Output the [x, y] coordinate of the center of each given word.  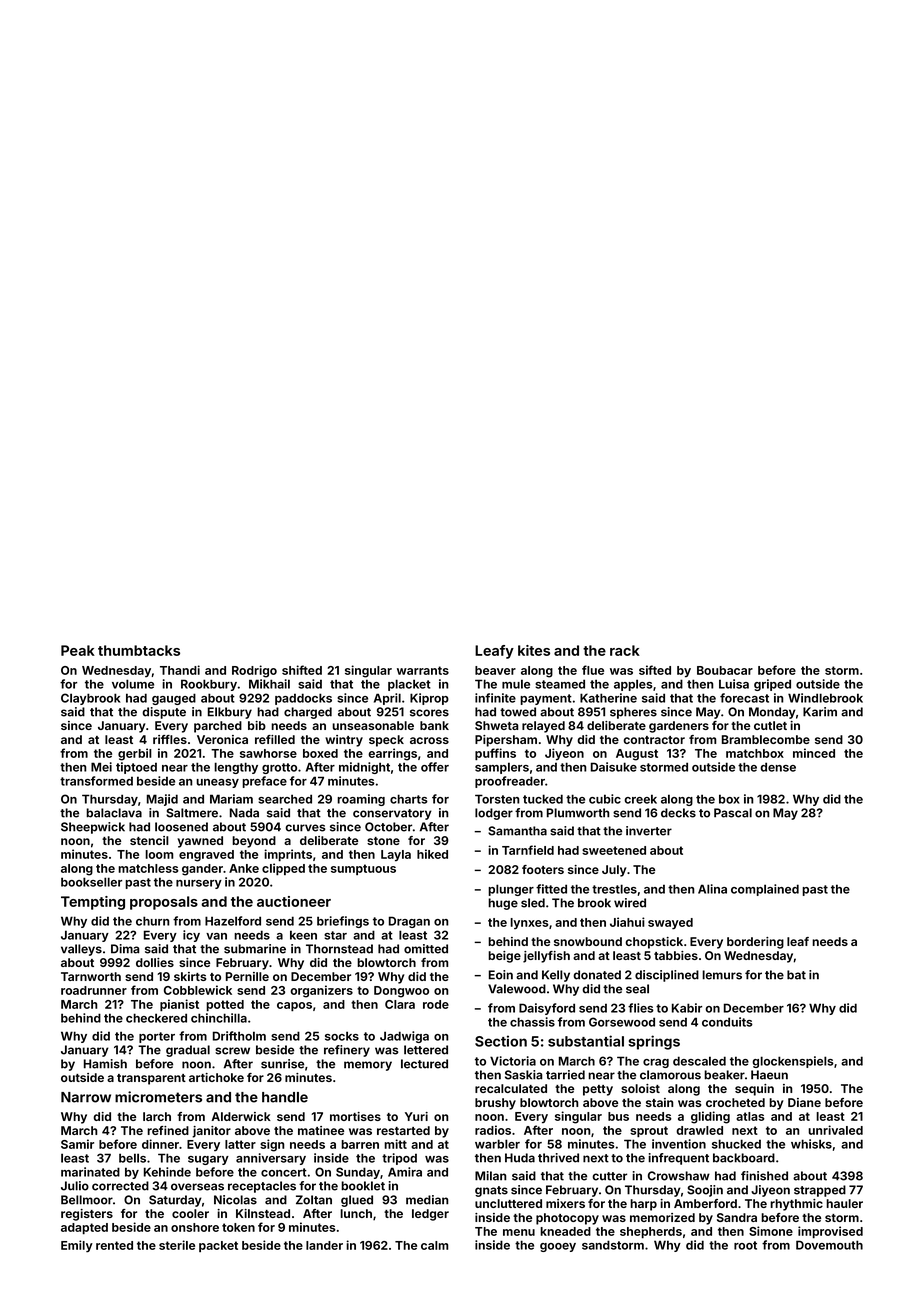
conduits [727, 1022]
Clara [400, 1004]
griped [772, 685]
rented [114, 1245]
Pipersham [506, 741]
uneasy [218, 783]
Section [501, 1041]
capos [294, 1006]
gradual [188, 1051]
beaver [495, 670]
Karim [820, 712]
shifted [302, 670]
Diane [804, 1102]
